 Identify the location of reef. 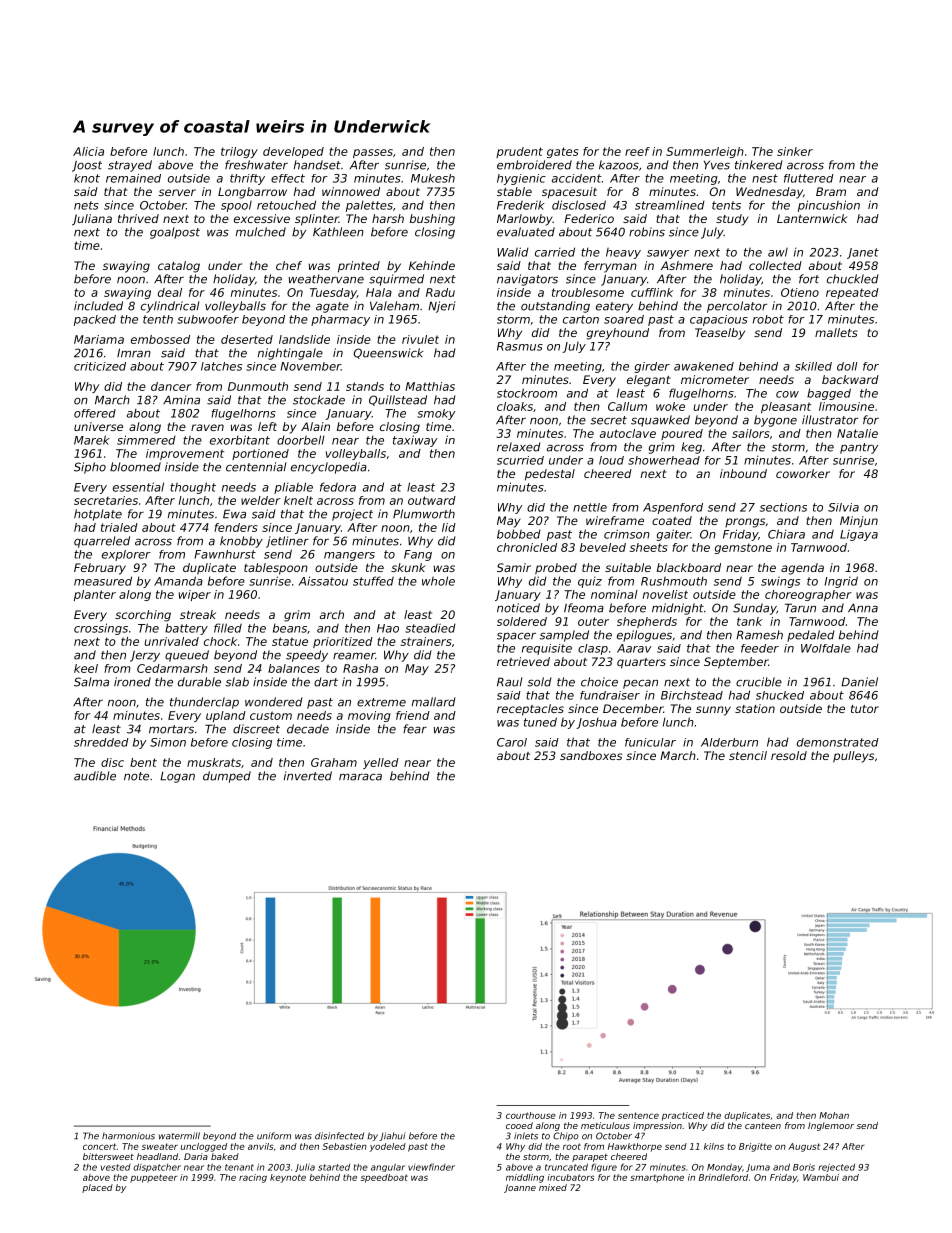
(637, 151).
